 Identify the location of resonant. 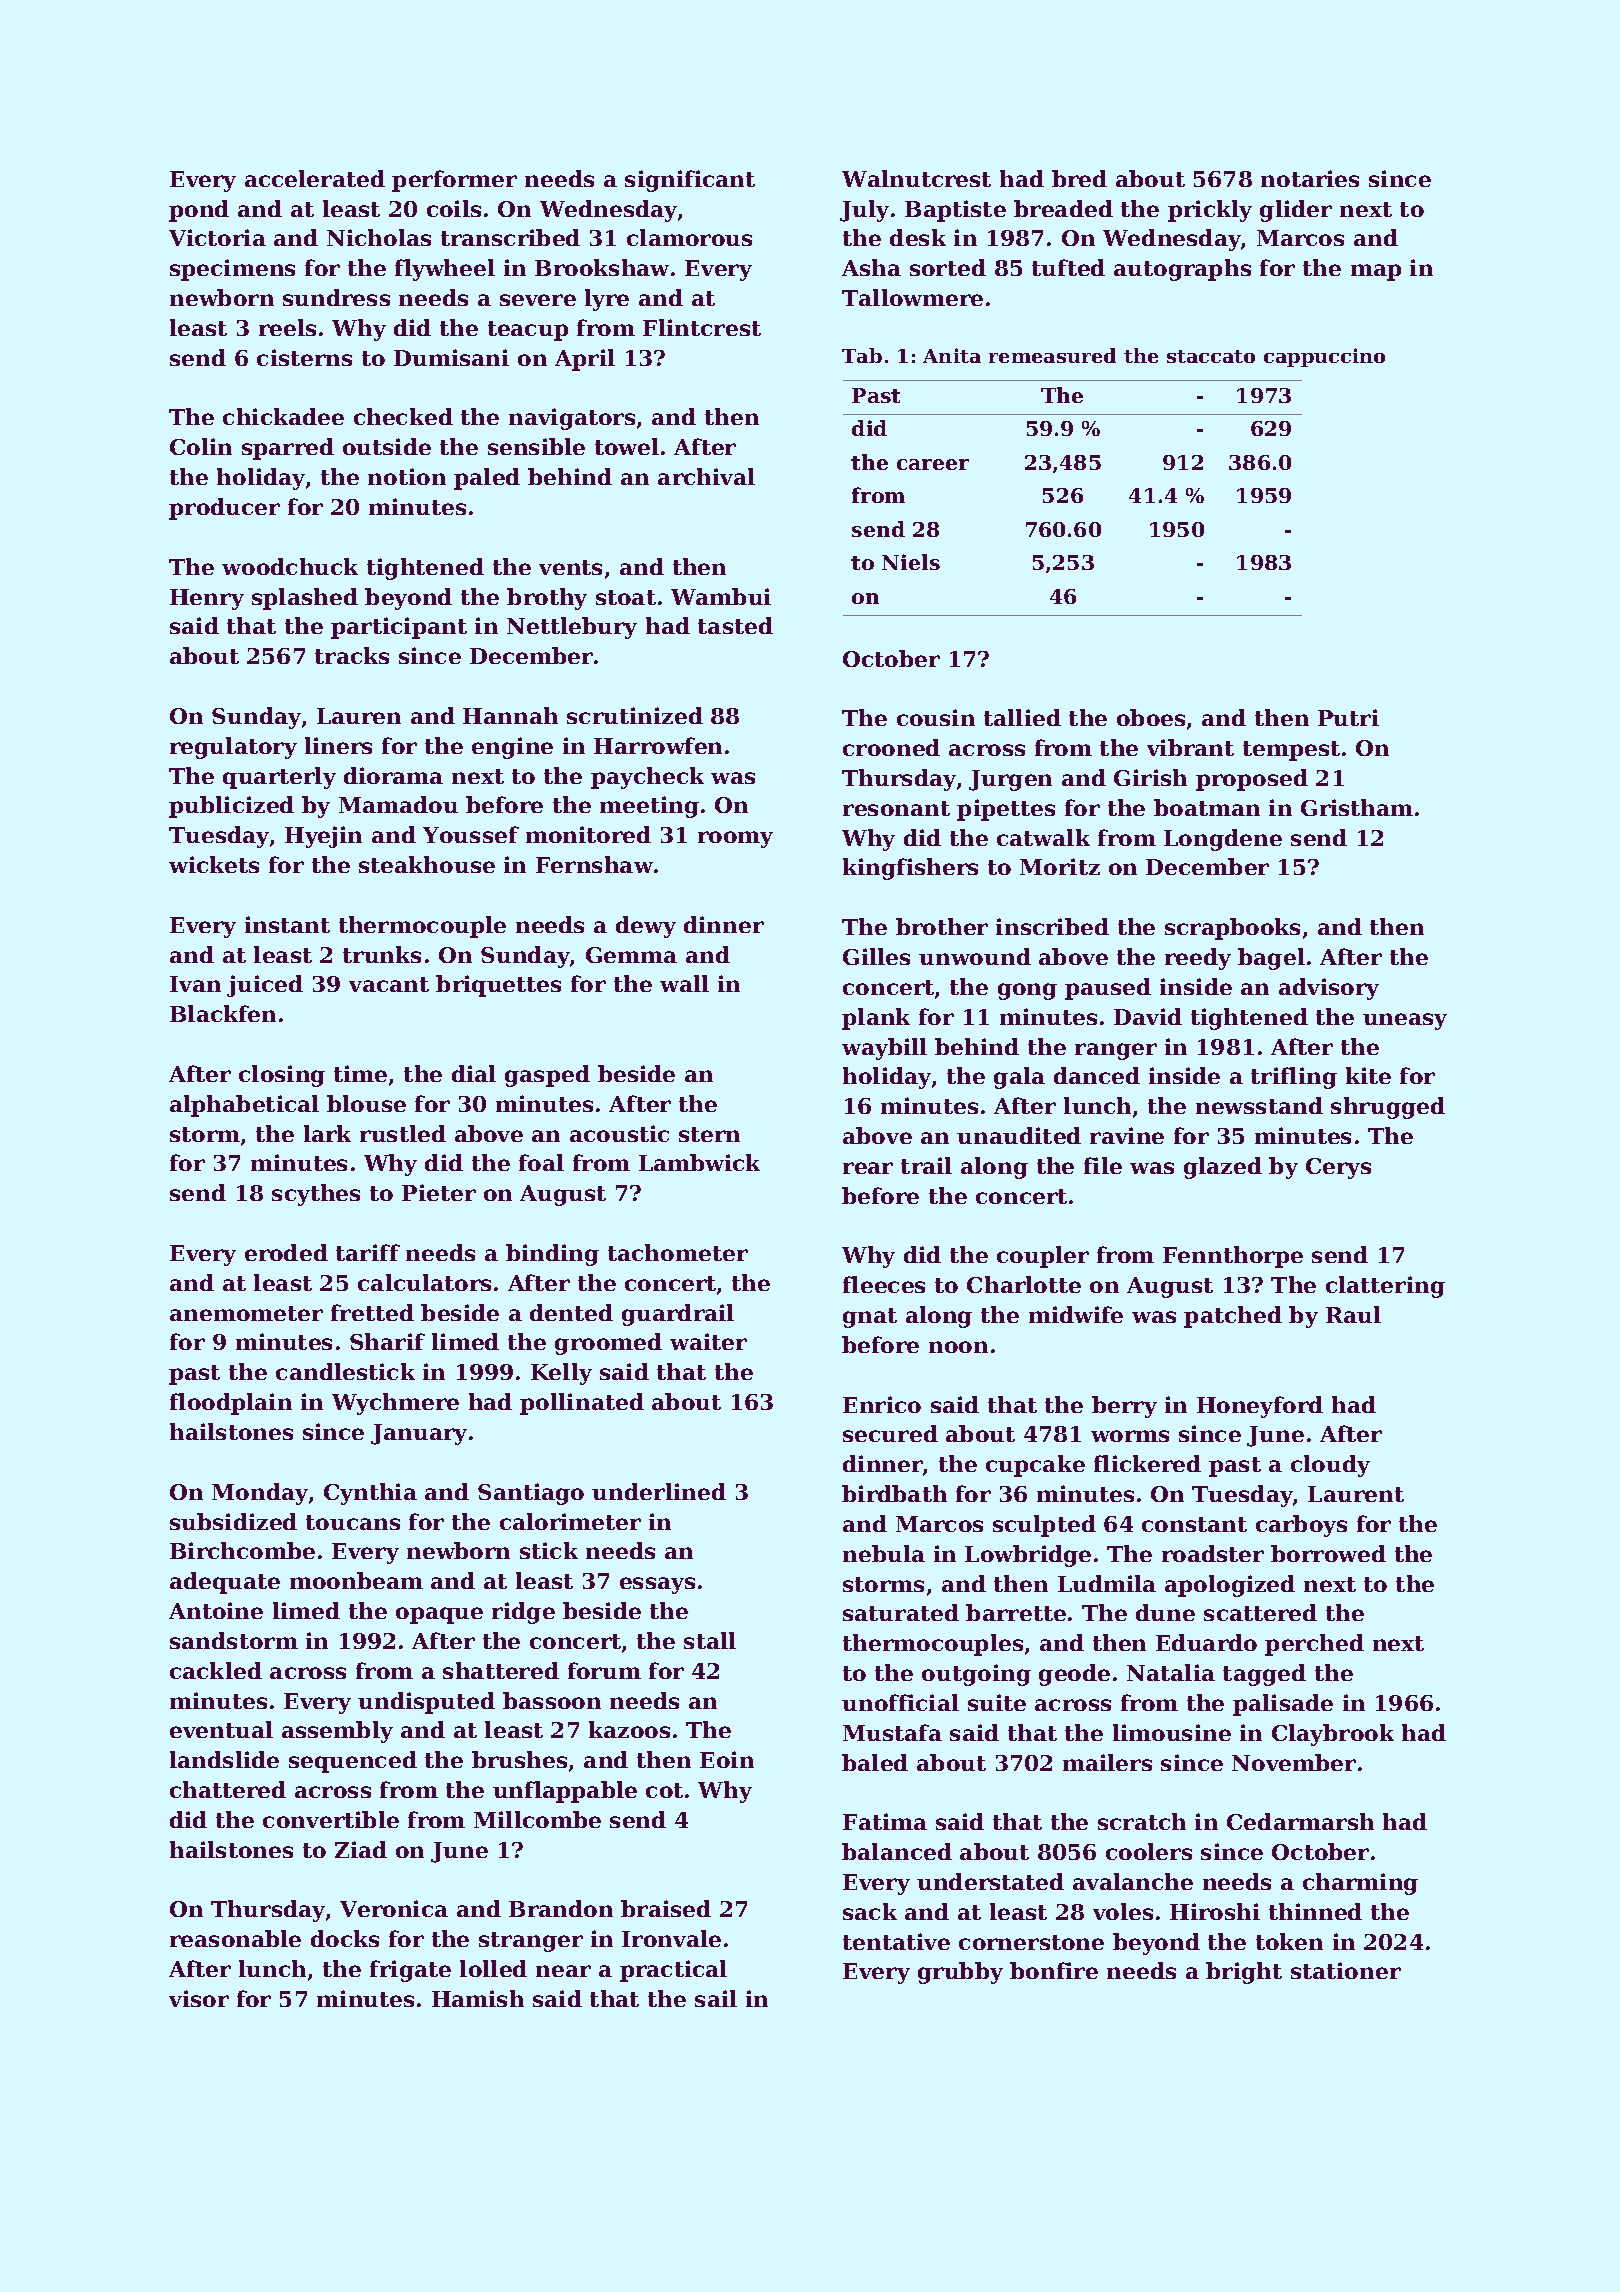
(896, 808).
